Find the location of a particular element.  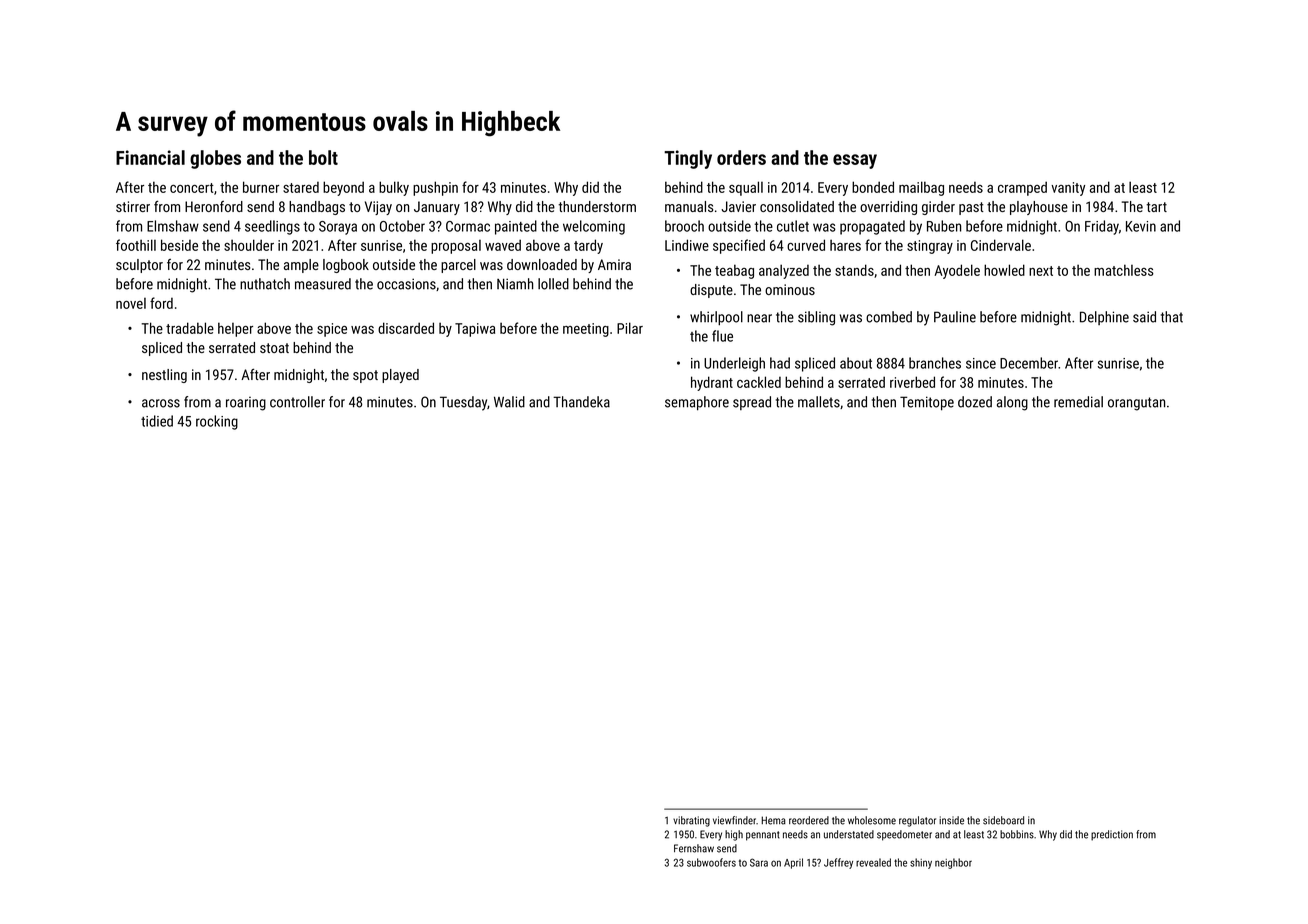

Tingly is located at coordinates (688, 159).
